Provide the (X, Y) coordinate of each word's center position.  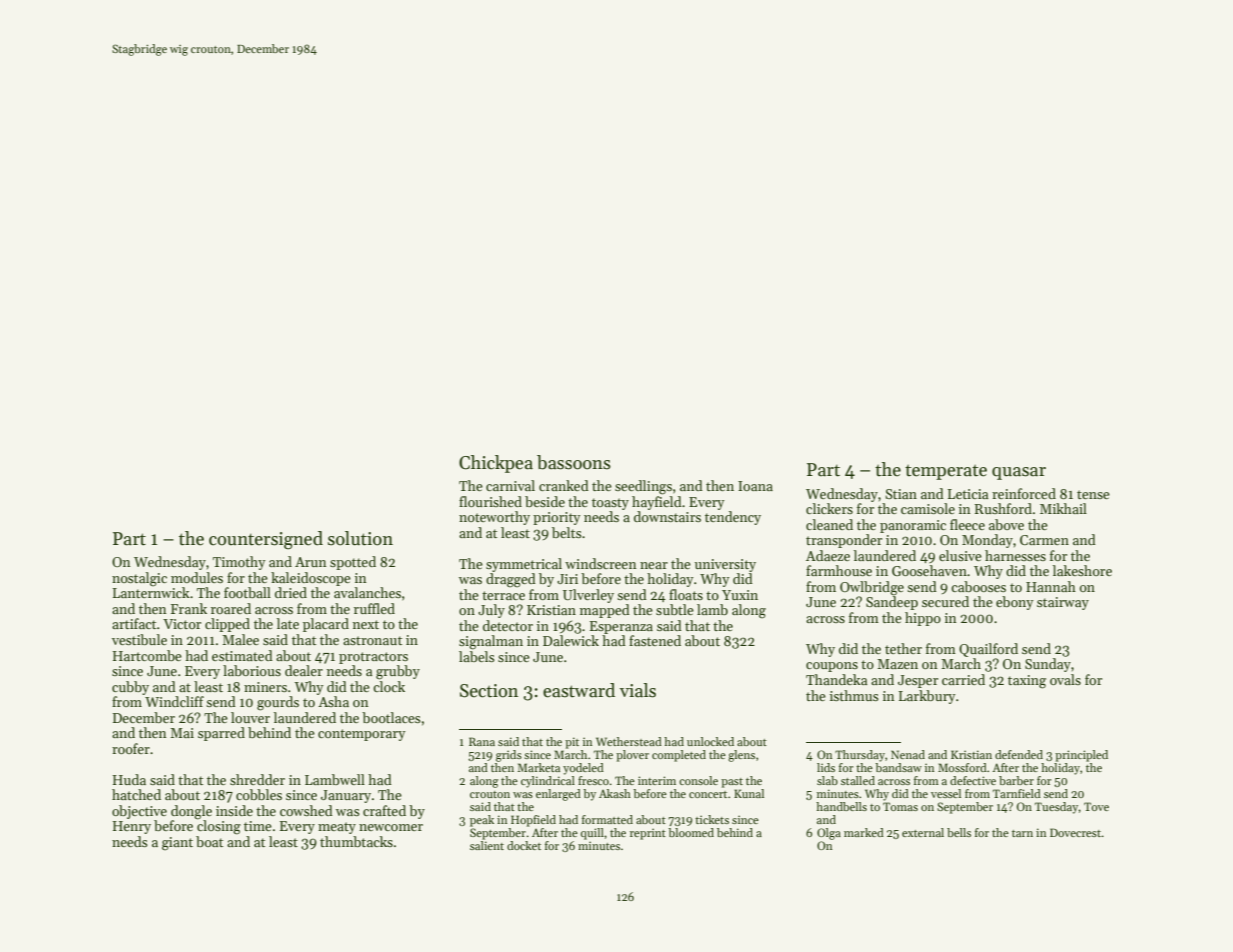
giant (177, 844)
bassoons (574, 462)
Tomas (900, 806)
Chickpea (496, 464)
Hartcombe (147, 655)
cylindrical (548, 782)
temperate (946, 472)
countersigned (266, 540)
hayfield (657, 503)
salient (487, 845)
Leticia (968, 494)
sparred (221, 734)
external (923, 832)
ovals (1065, 679)
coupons (832, 667)
